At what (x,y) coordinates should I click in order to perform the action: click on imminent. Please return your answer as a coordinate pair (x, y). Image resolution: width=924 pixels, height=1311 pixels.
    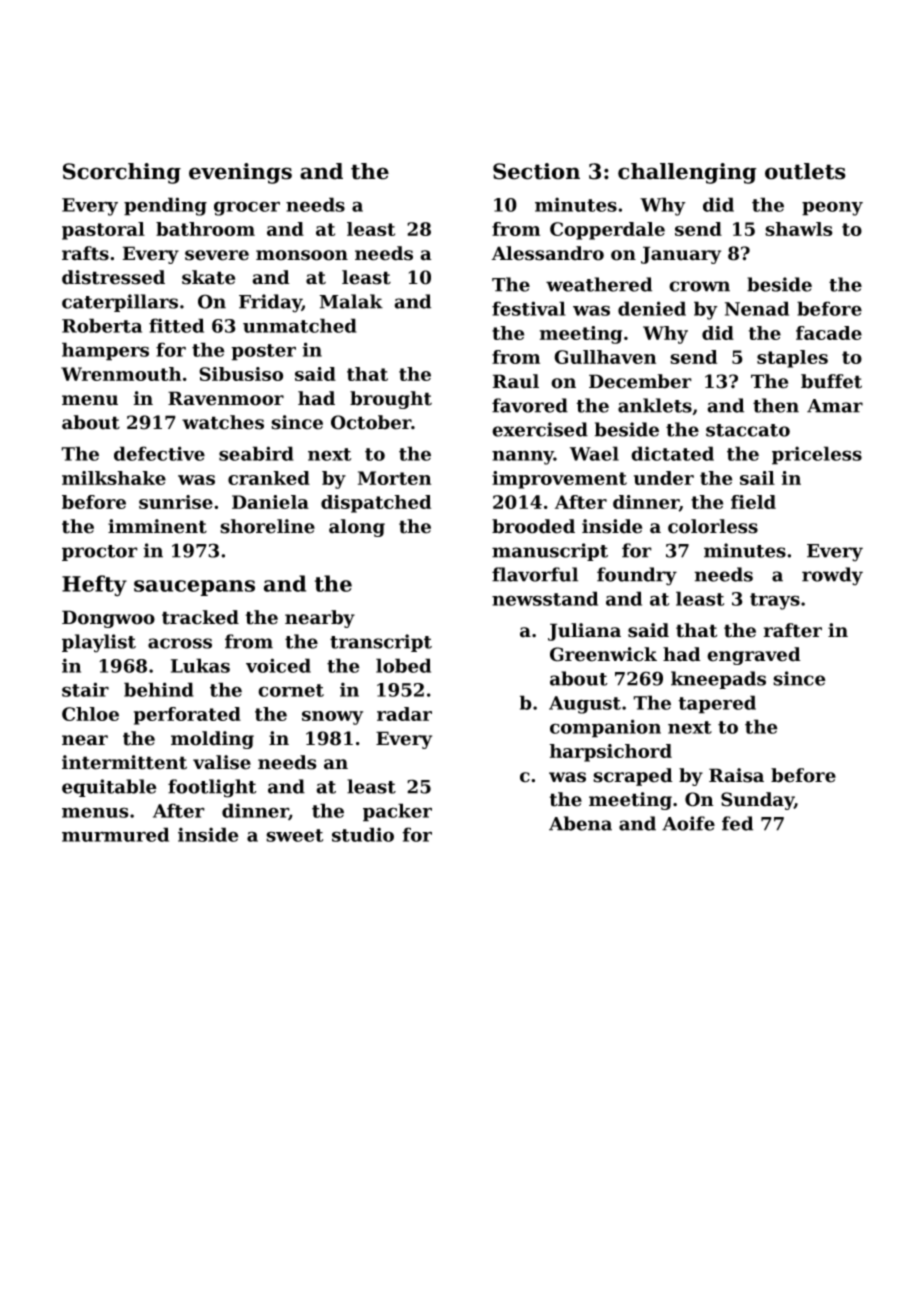
    Looking at the image, I should click on (157, 526).
